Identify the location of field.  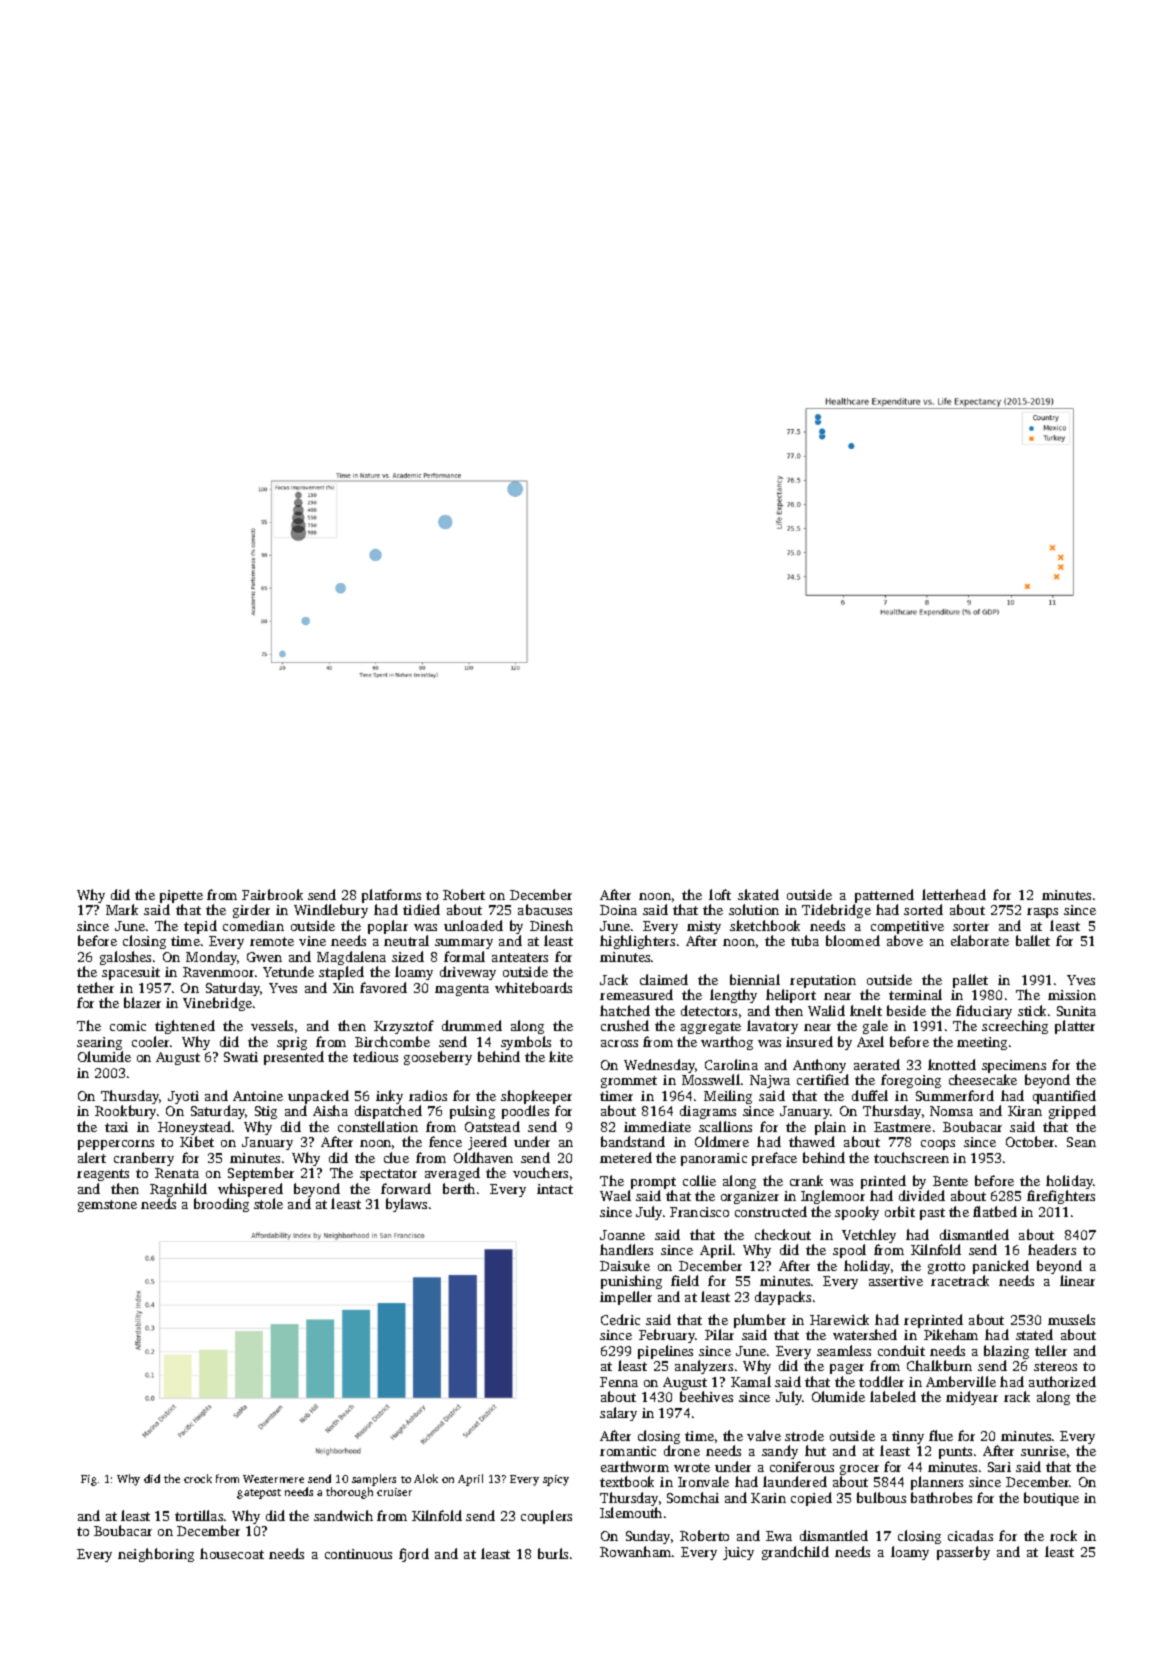
(685, 1280).
